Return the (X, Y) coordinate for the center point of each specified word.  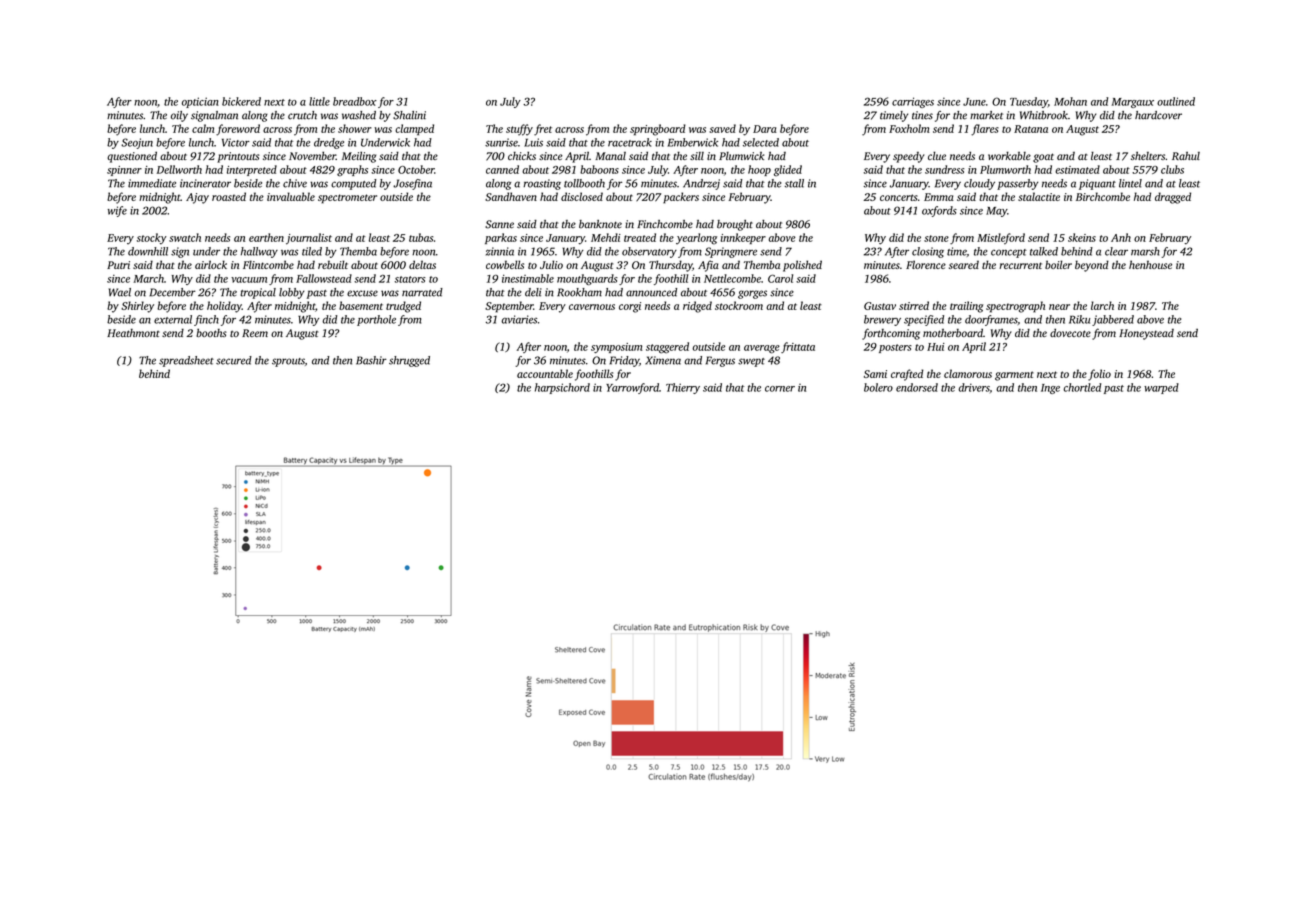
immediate (152, 183)
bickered (241, 101)
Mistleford (1001, 239)
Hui (936, 347)
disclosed (582, 196)
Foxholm (909, 128)
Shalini (409, 115)
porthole (376, 320)
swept (751, 362)
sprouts (288, 362)
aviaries (519, 319)
